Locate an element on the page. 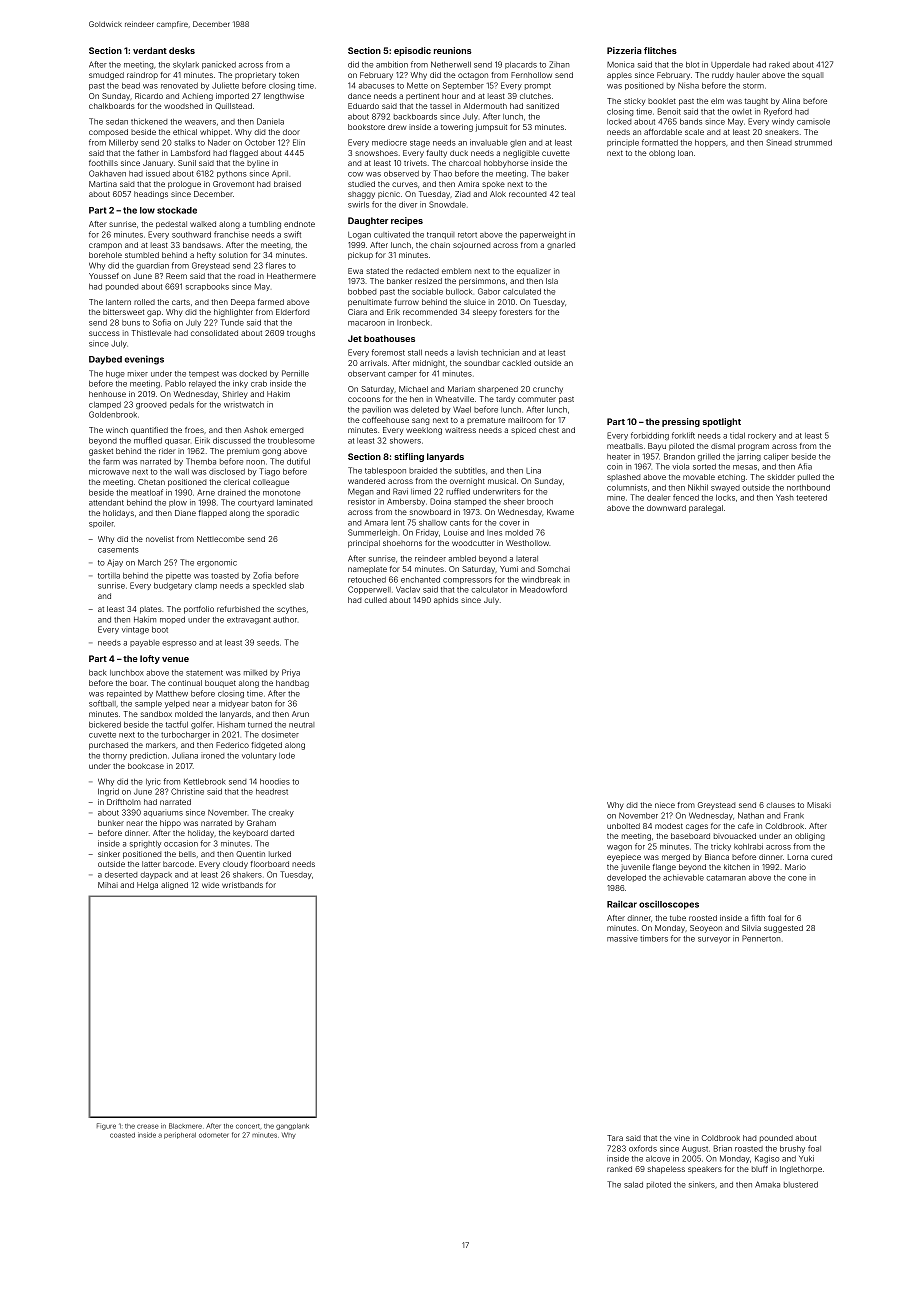  concert is located at coordinates (248, 1126).
